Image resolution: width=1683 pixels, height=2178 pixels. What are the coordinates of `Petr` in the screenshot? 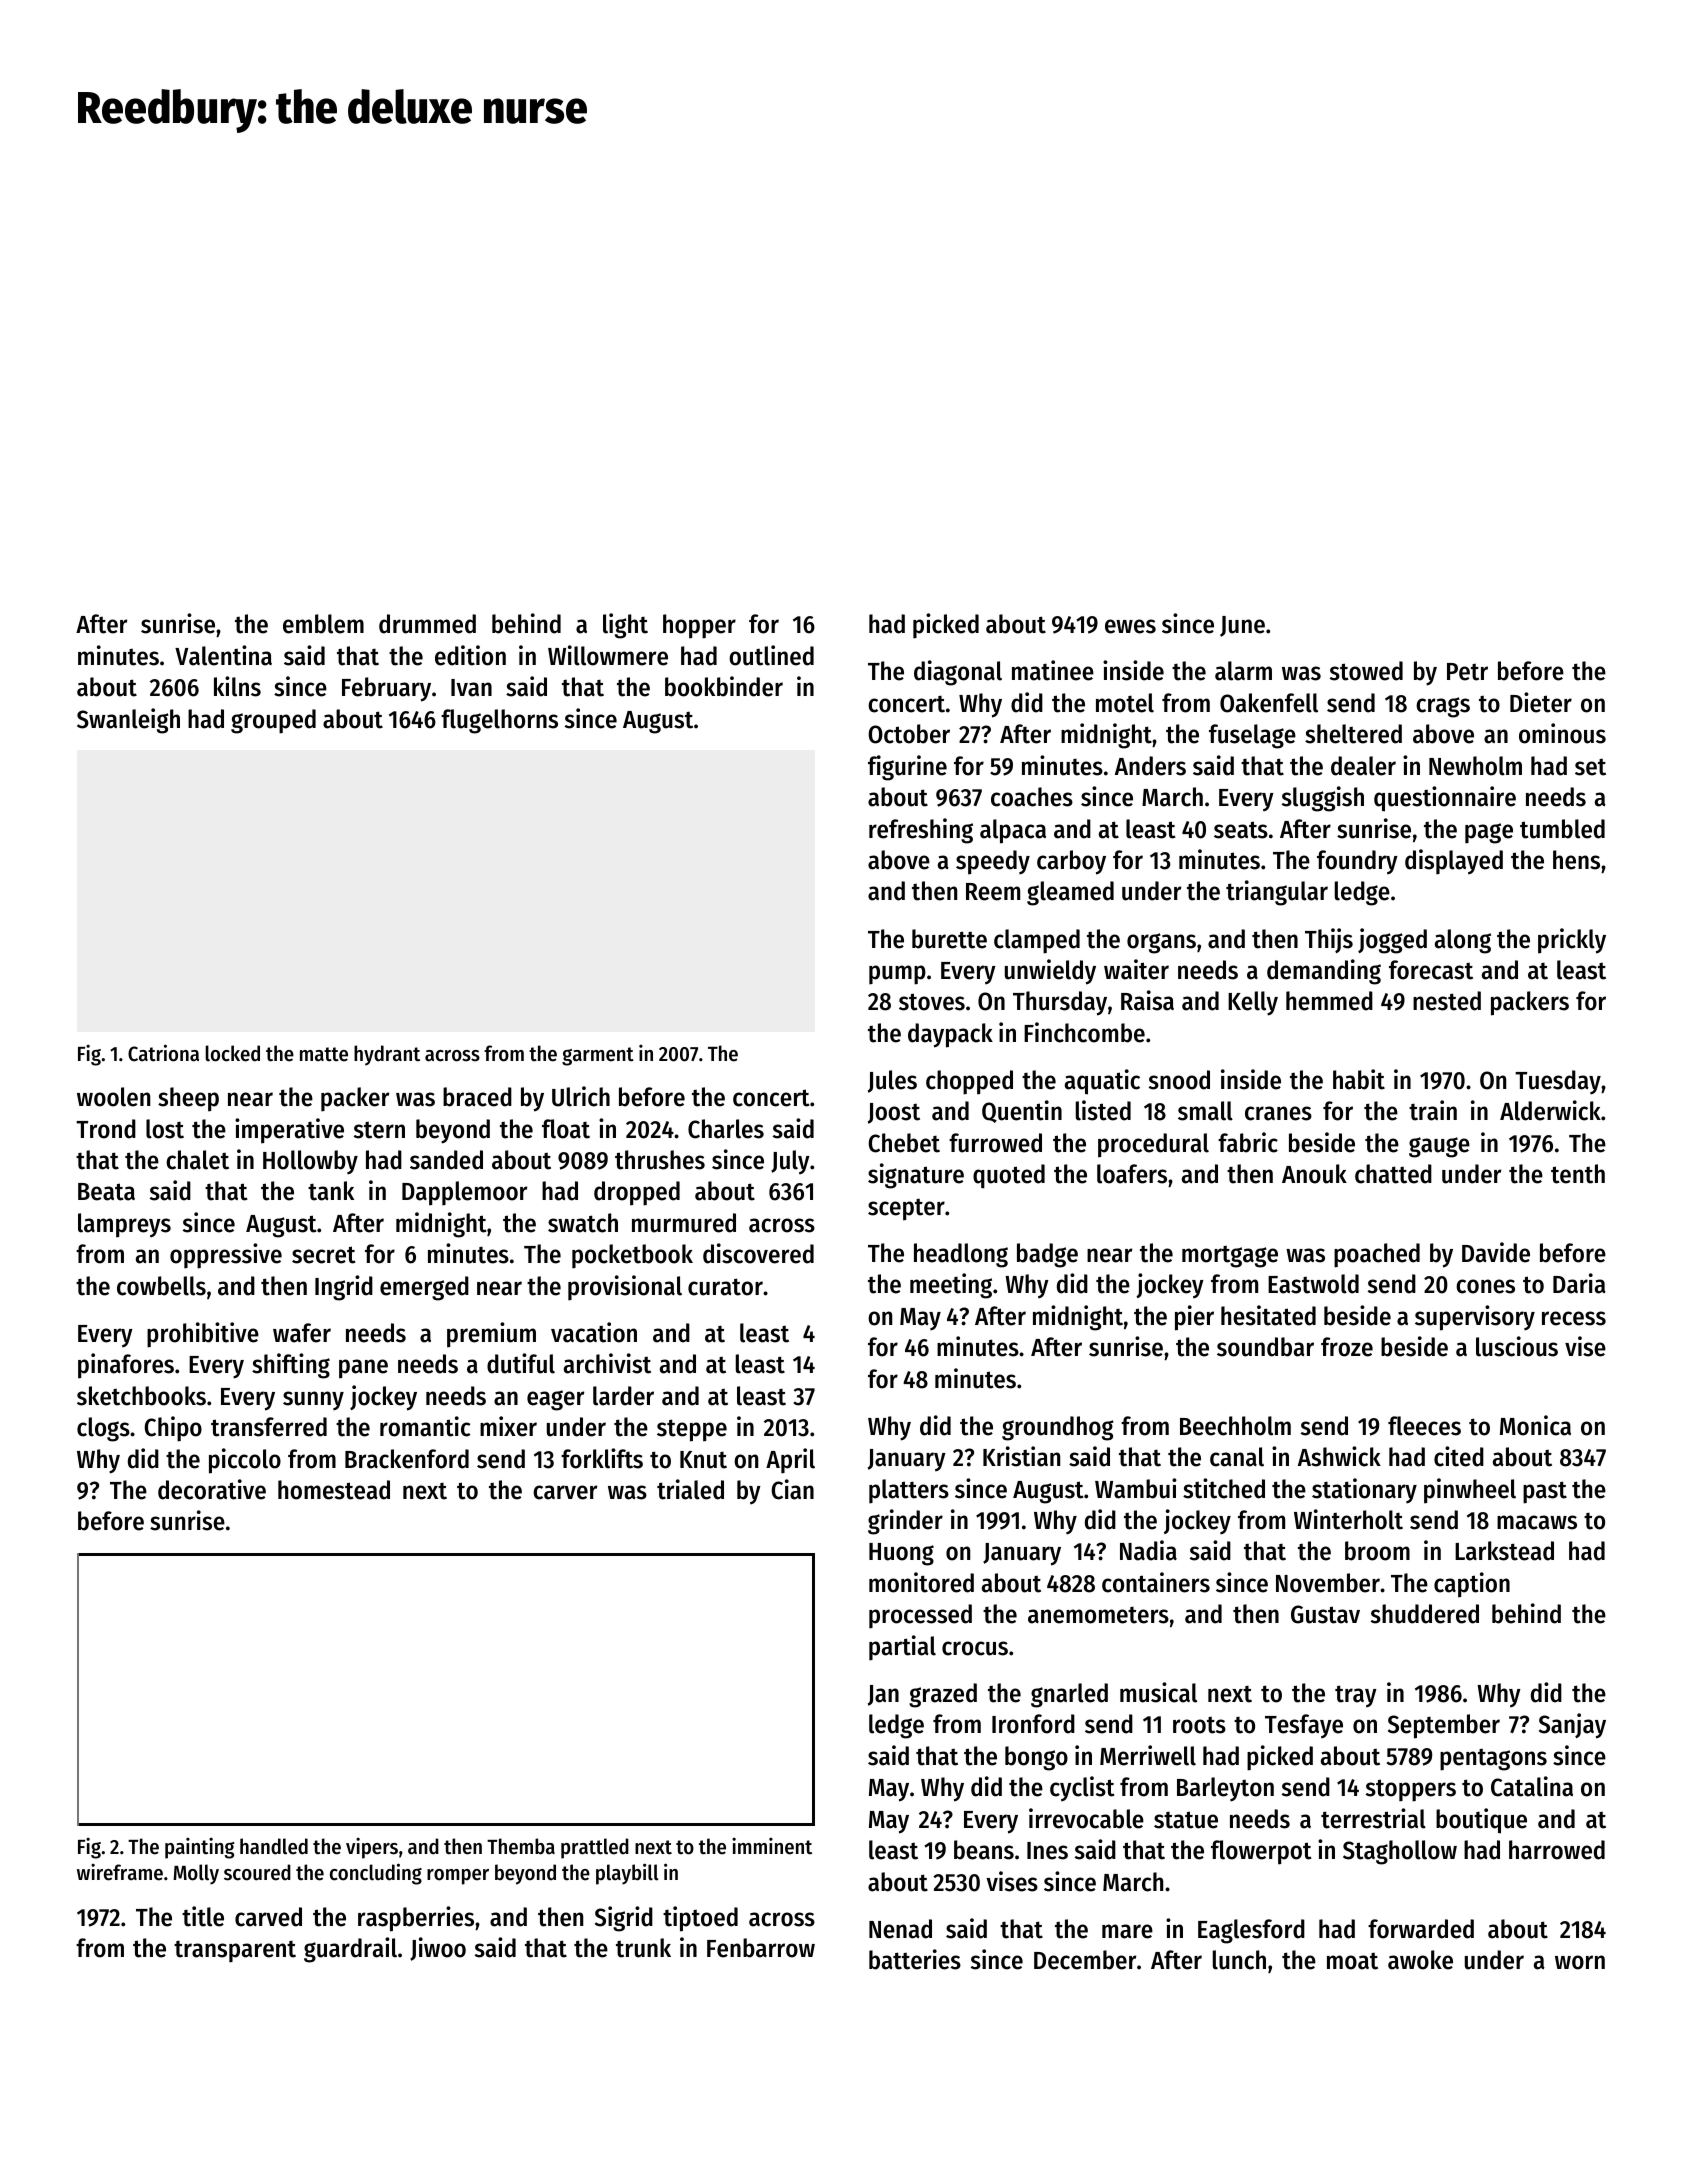 It's located at (1467, 672).
